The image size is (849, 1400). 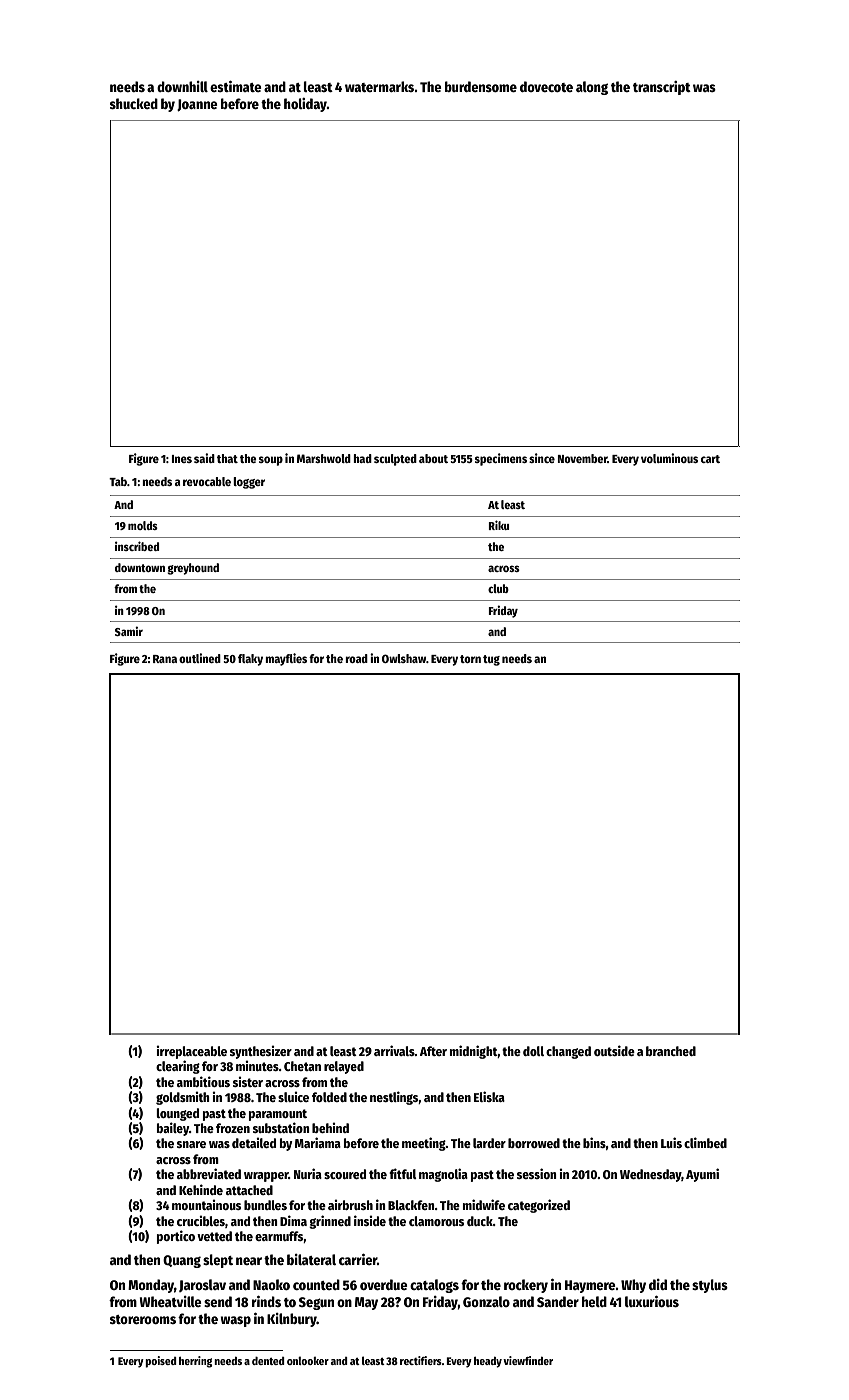 What do you see at coordinates (193, 569) in the document?
I see `greyhound` at bounding box center [193, 569].
